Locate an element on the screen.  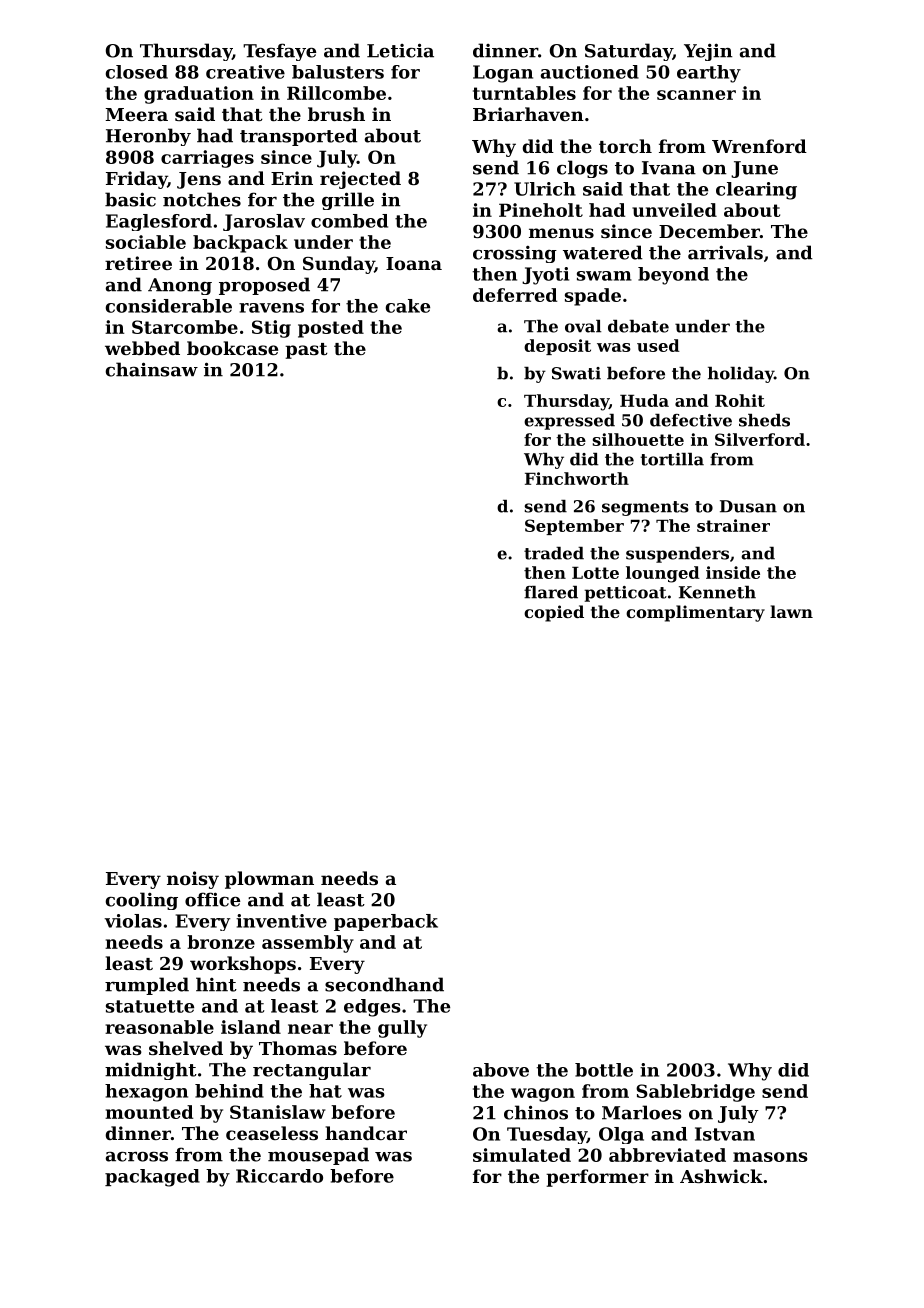
across is located at coordinates (137, 1157).
